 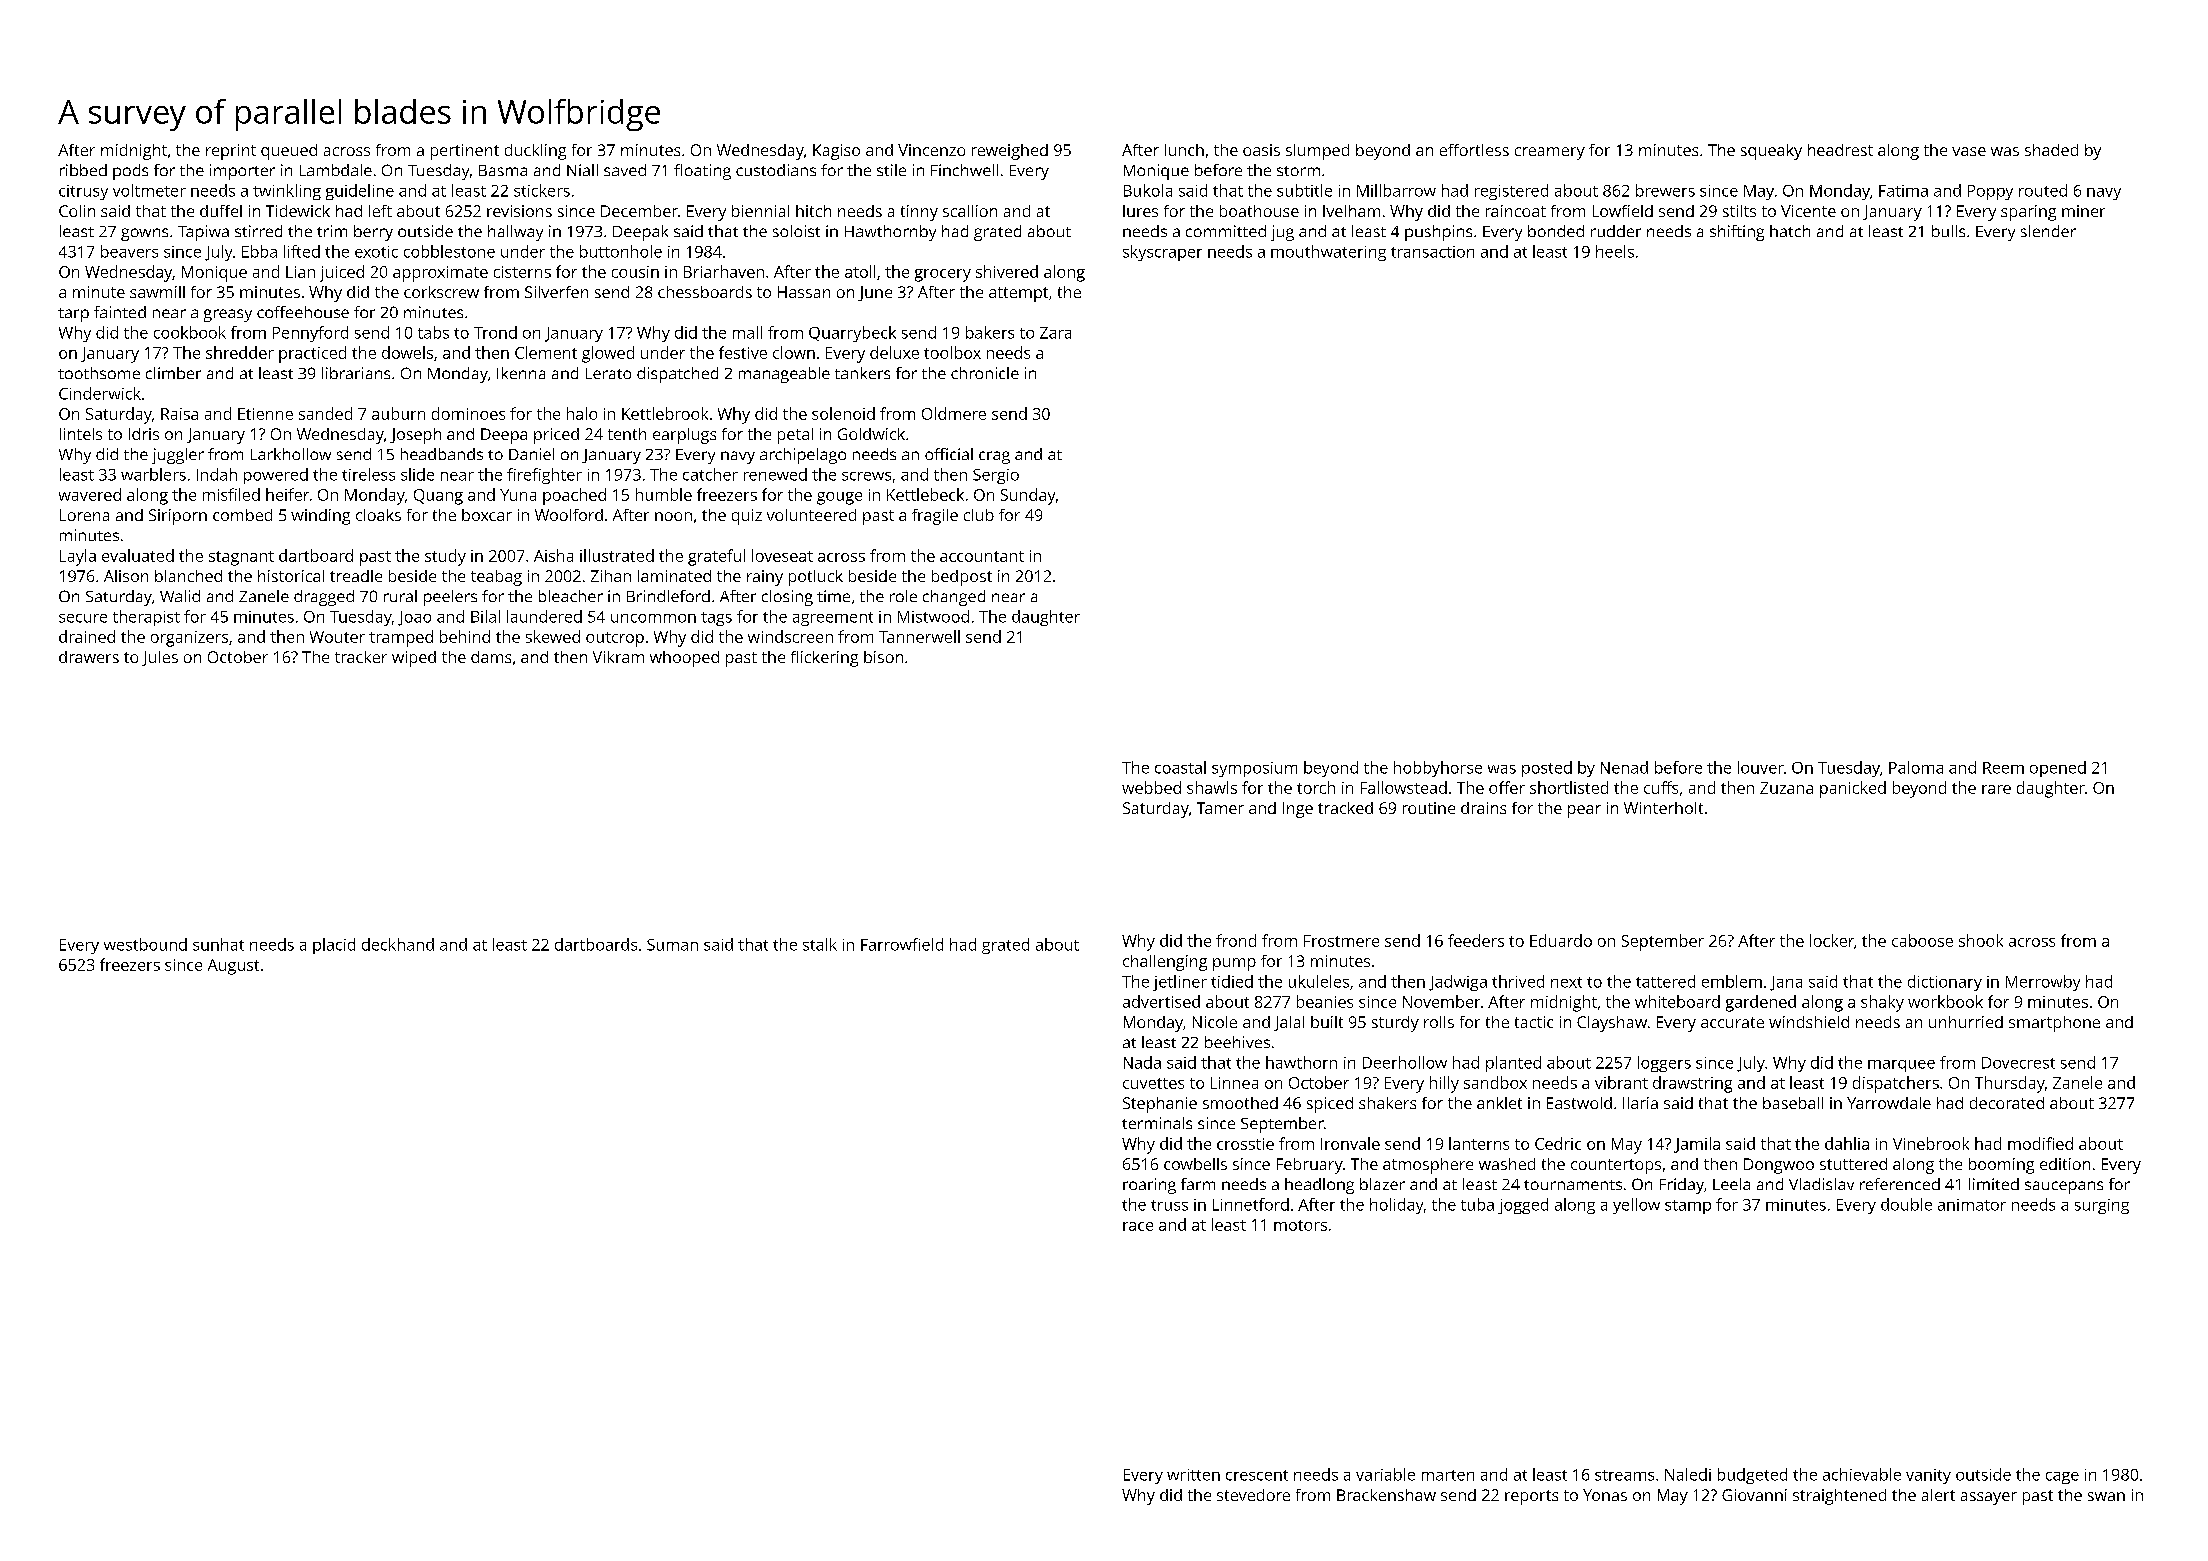 What do you see at coordinates (231, 152) in the screenshot?
I see `reprint` at bounding box center [231, 152].
